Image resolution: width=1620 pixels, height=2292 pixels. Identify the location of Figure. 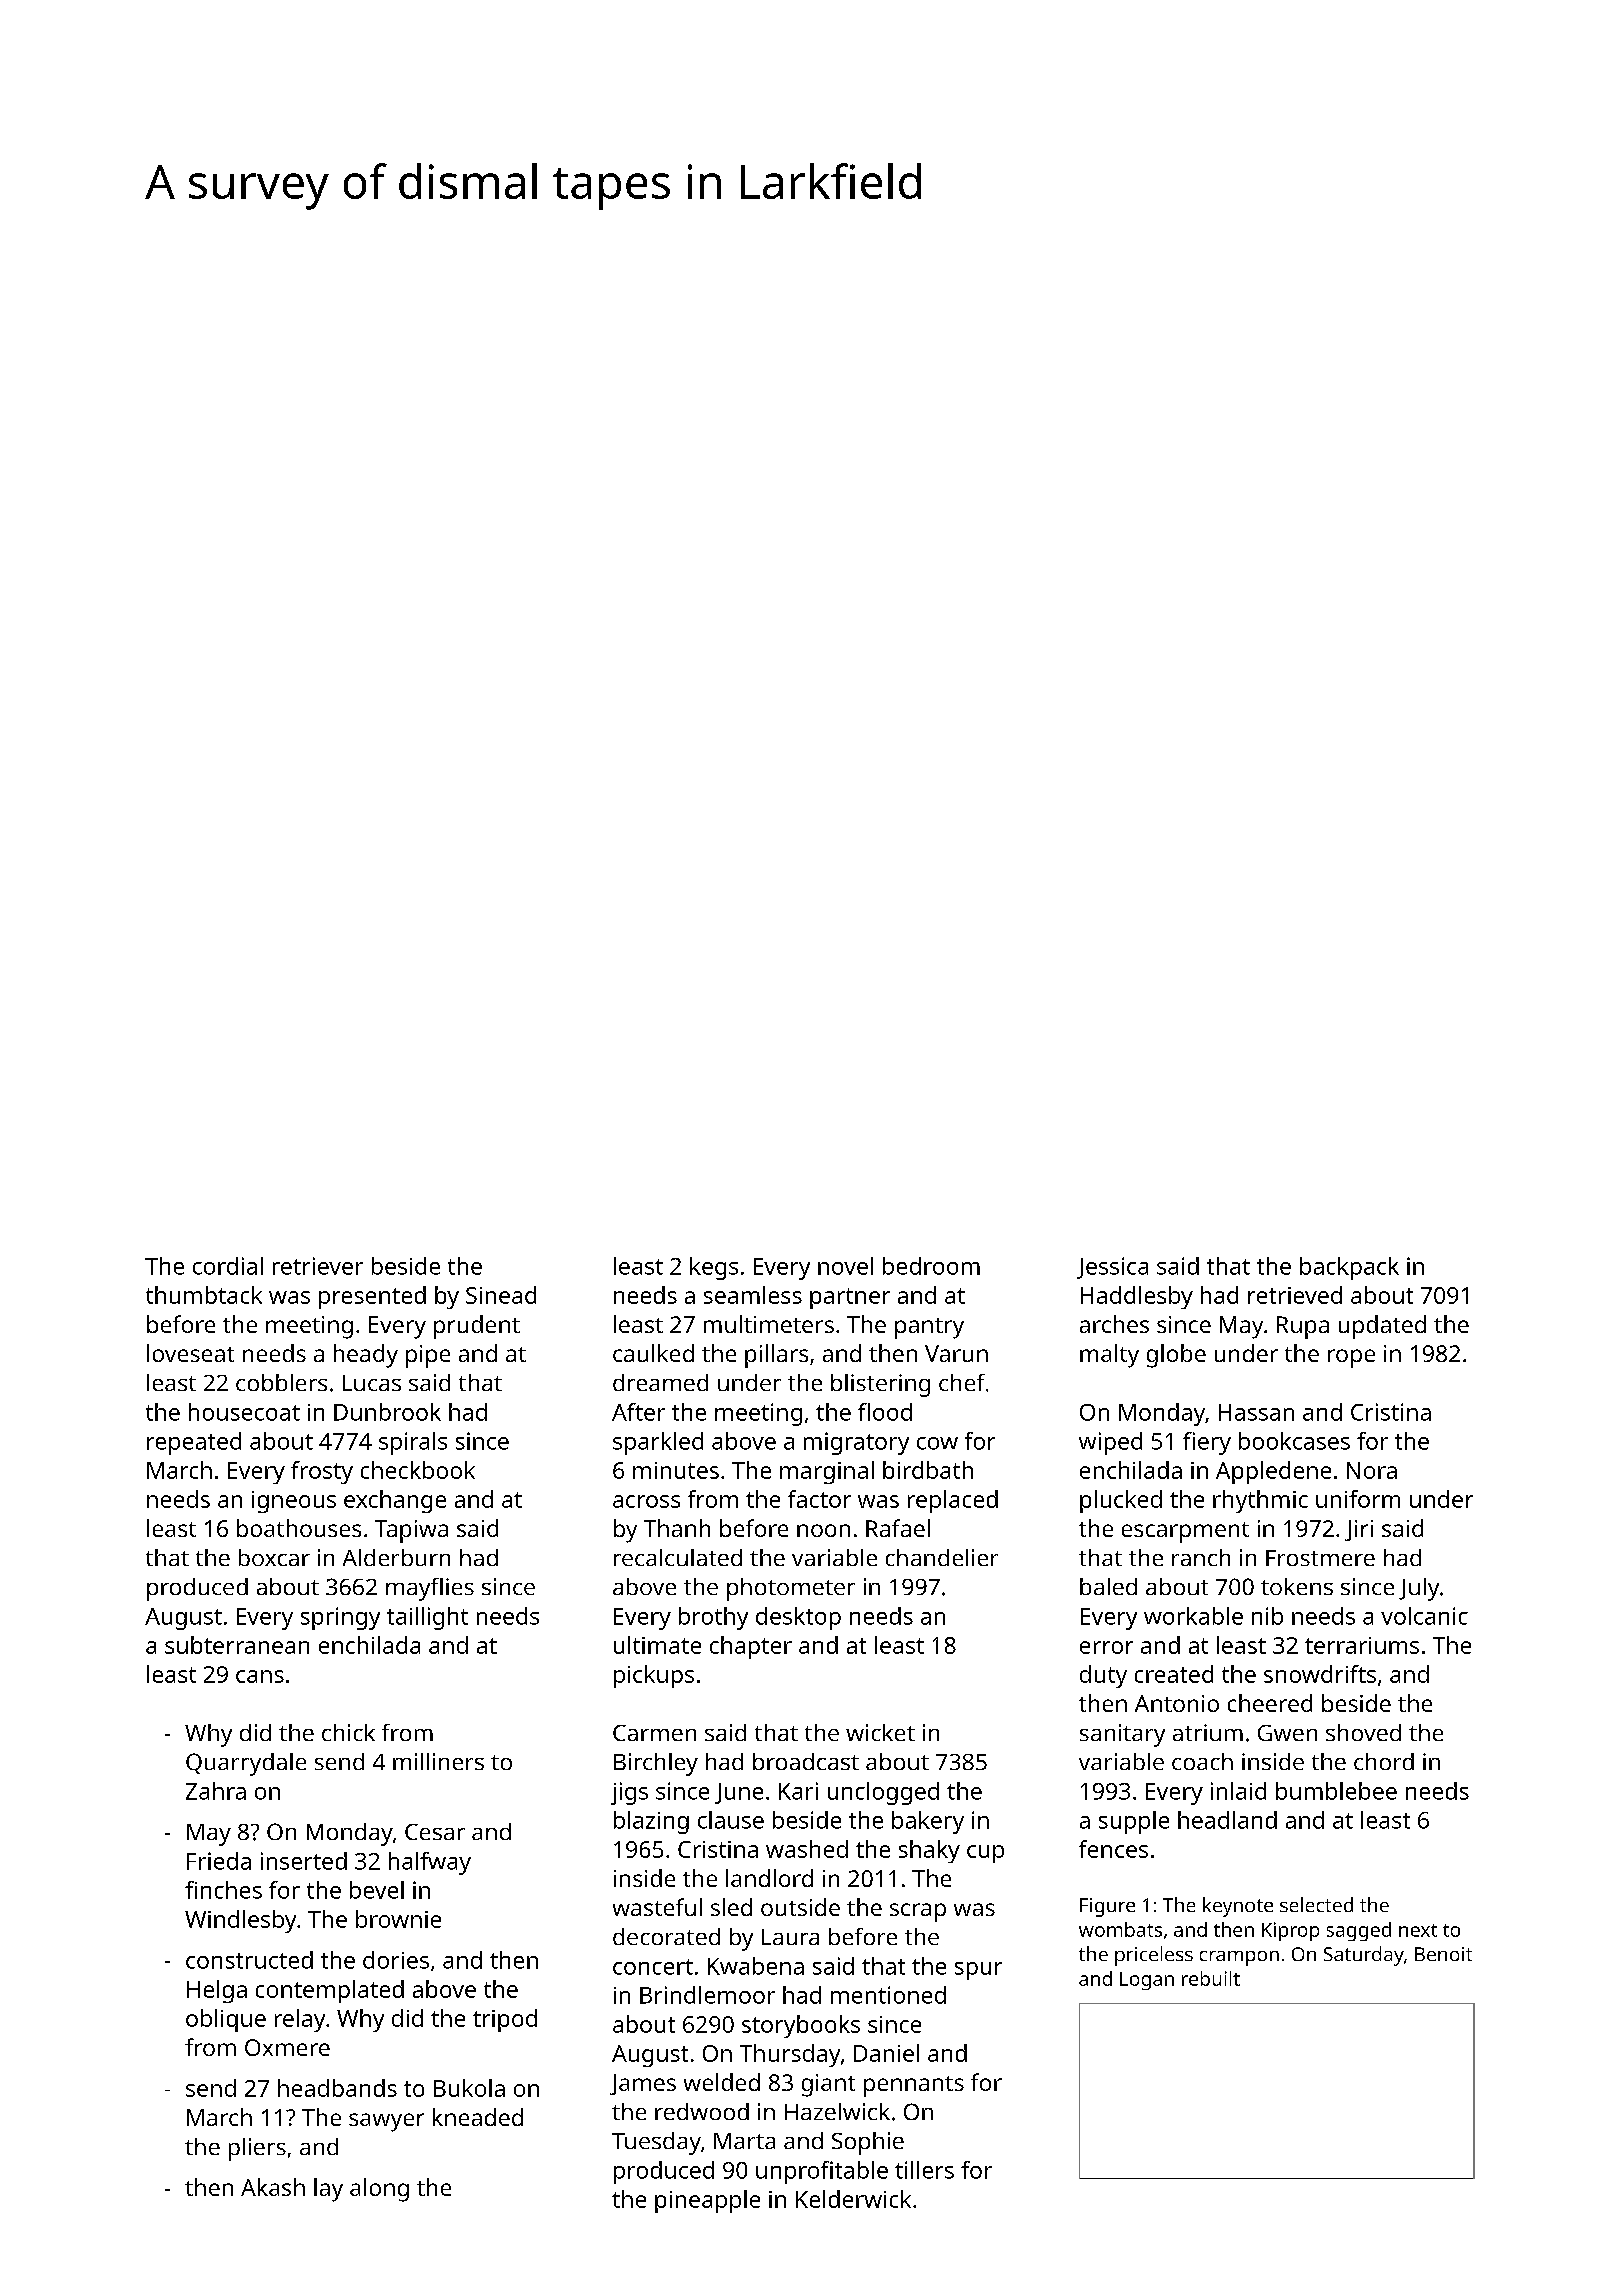
(1107, 1907).
